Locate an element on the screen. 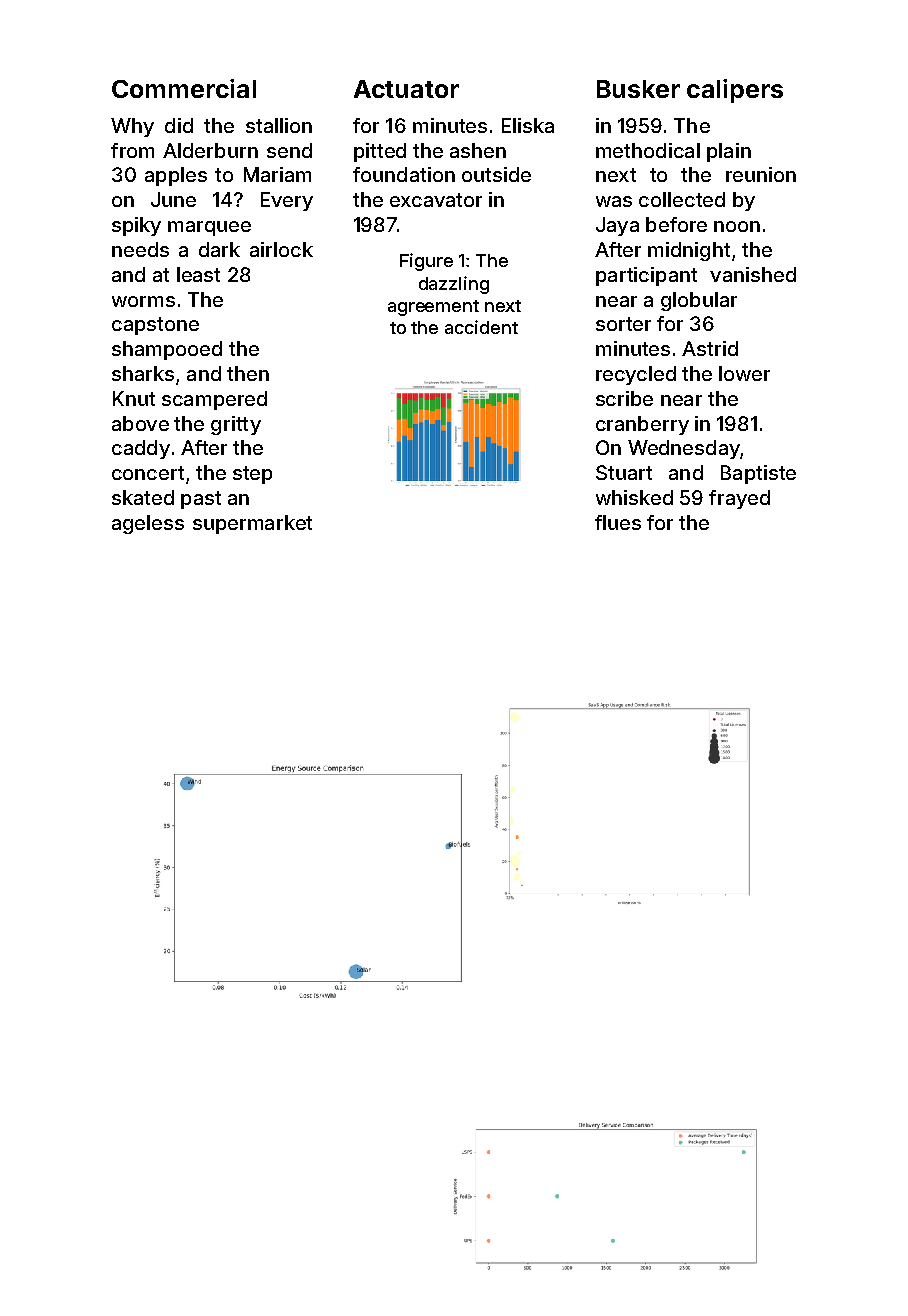  agreement is located at coordinates (433, 308).
